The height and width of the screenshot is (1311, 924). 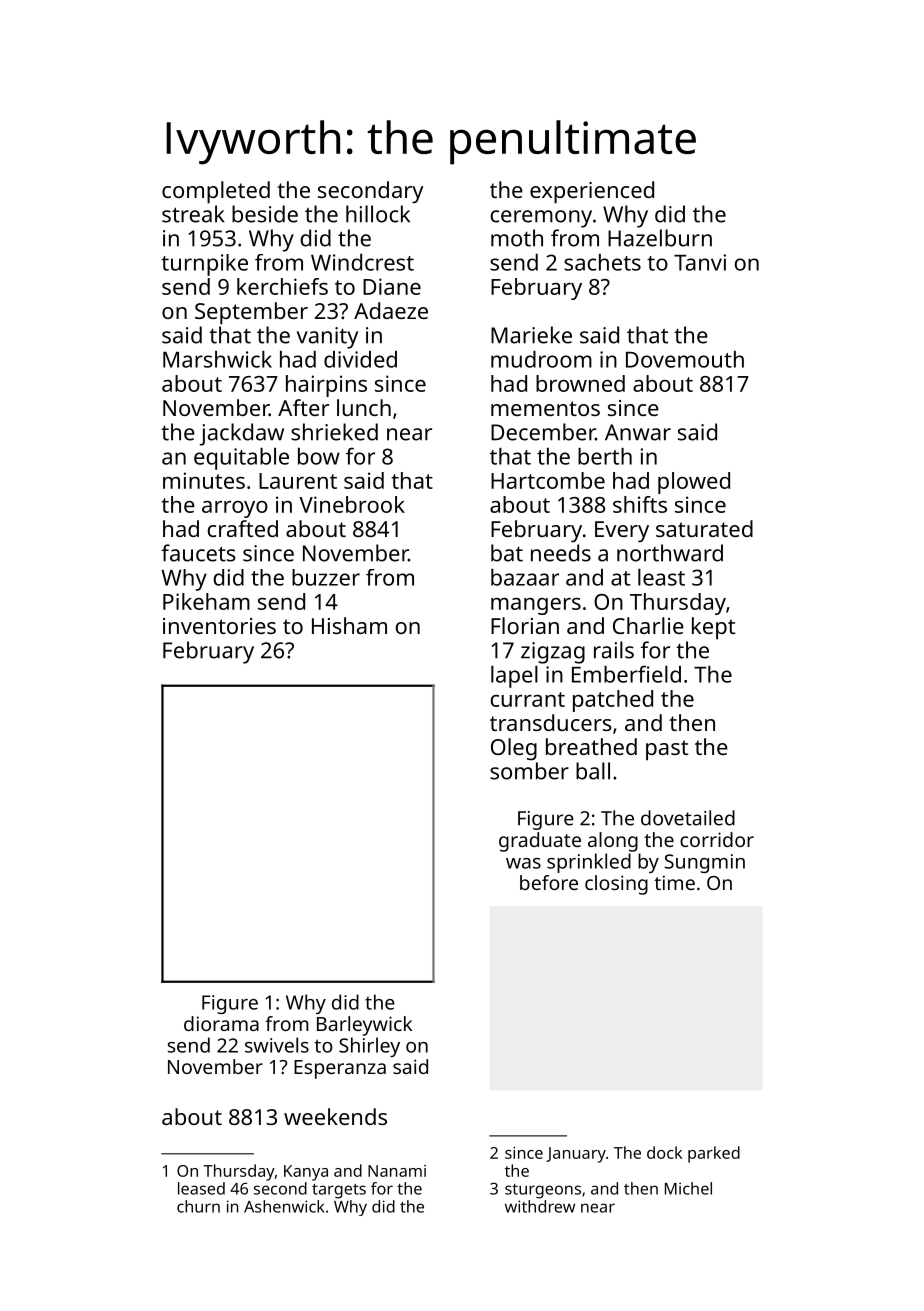 What do you see at coordinates (397, 1171) in the screenshot?
I see `Nanami` at bounding box center [397, 1171].
